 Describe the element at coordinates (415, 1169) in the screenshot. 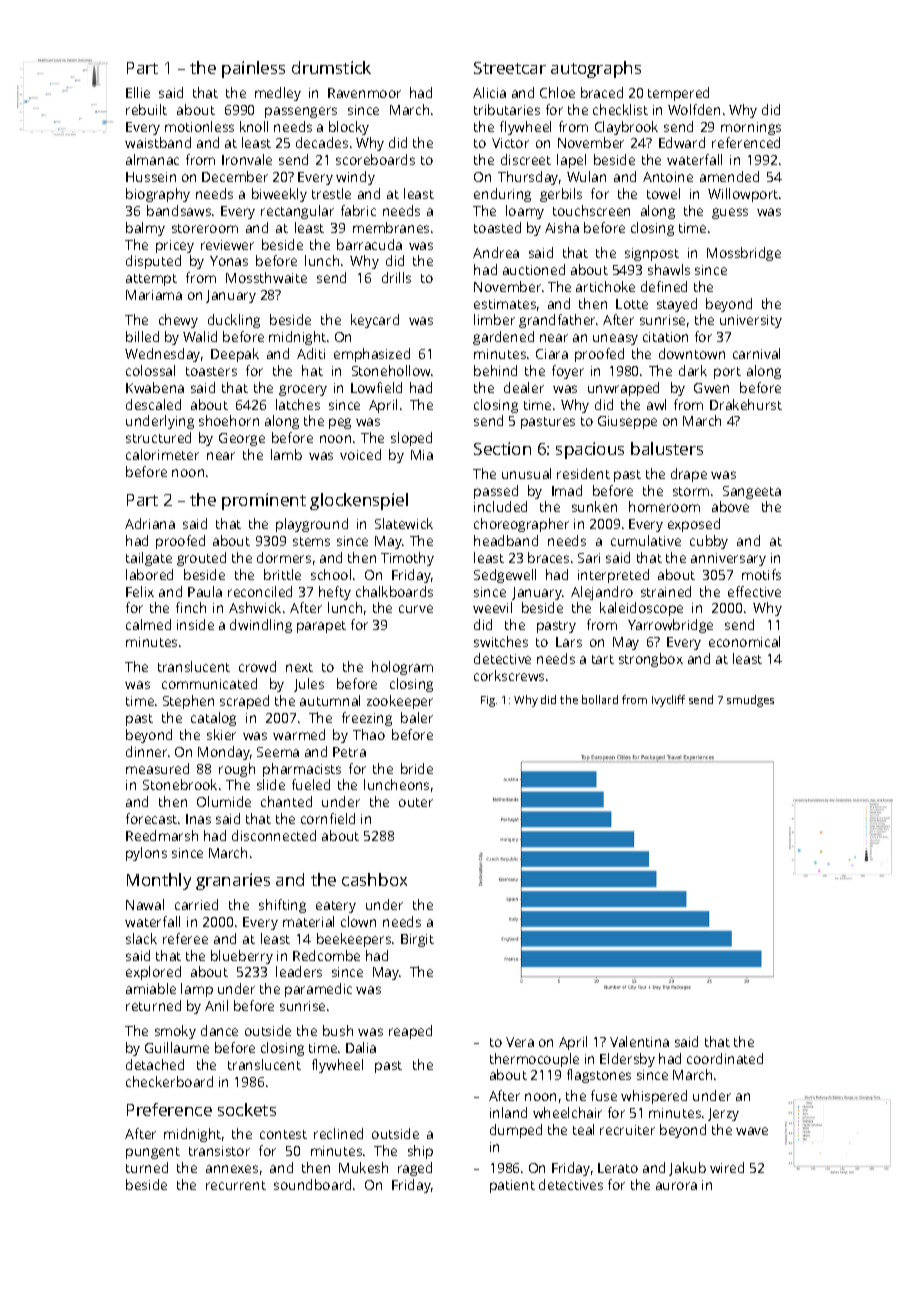

I see `raged` at that location.
